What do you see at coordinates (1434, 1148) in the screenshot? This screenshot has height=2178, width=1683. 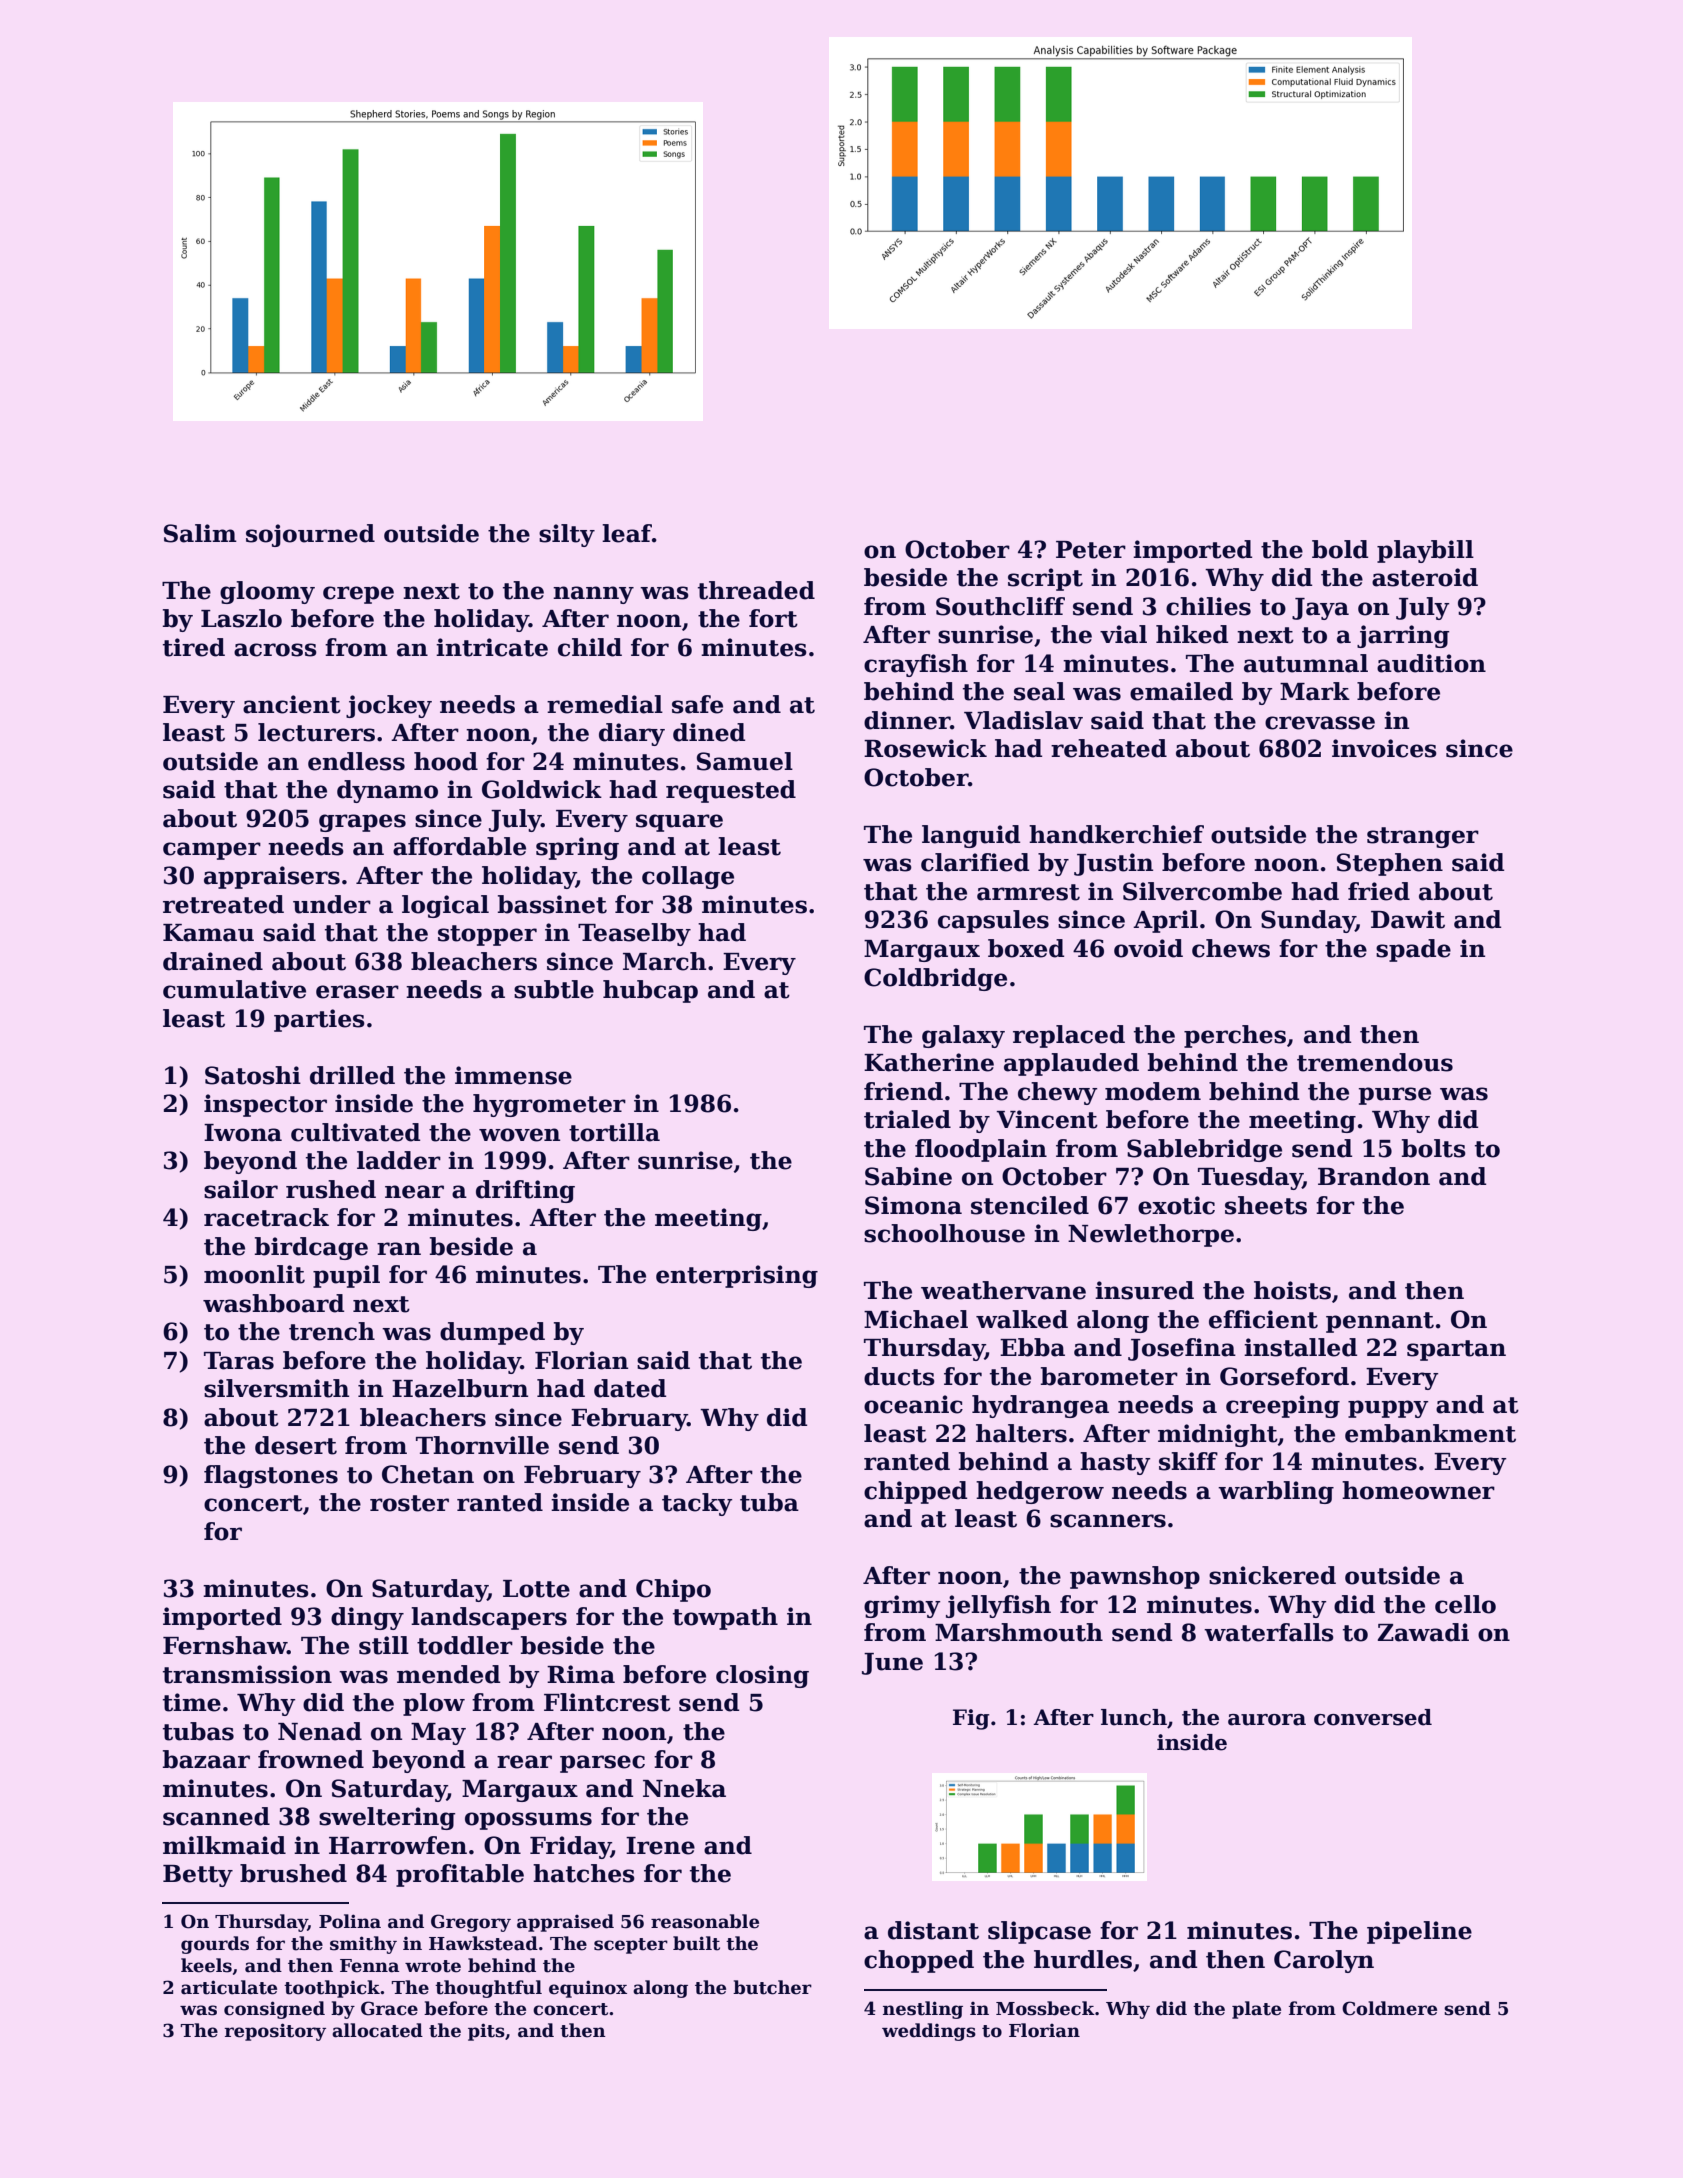 I see `bolts` at bounding box center [1434, 1148].
